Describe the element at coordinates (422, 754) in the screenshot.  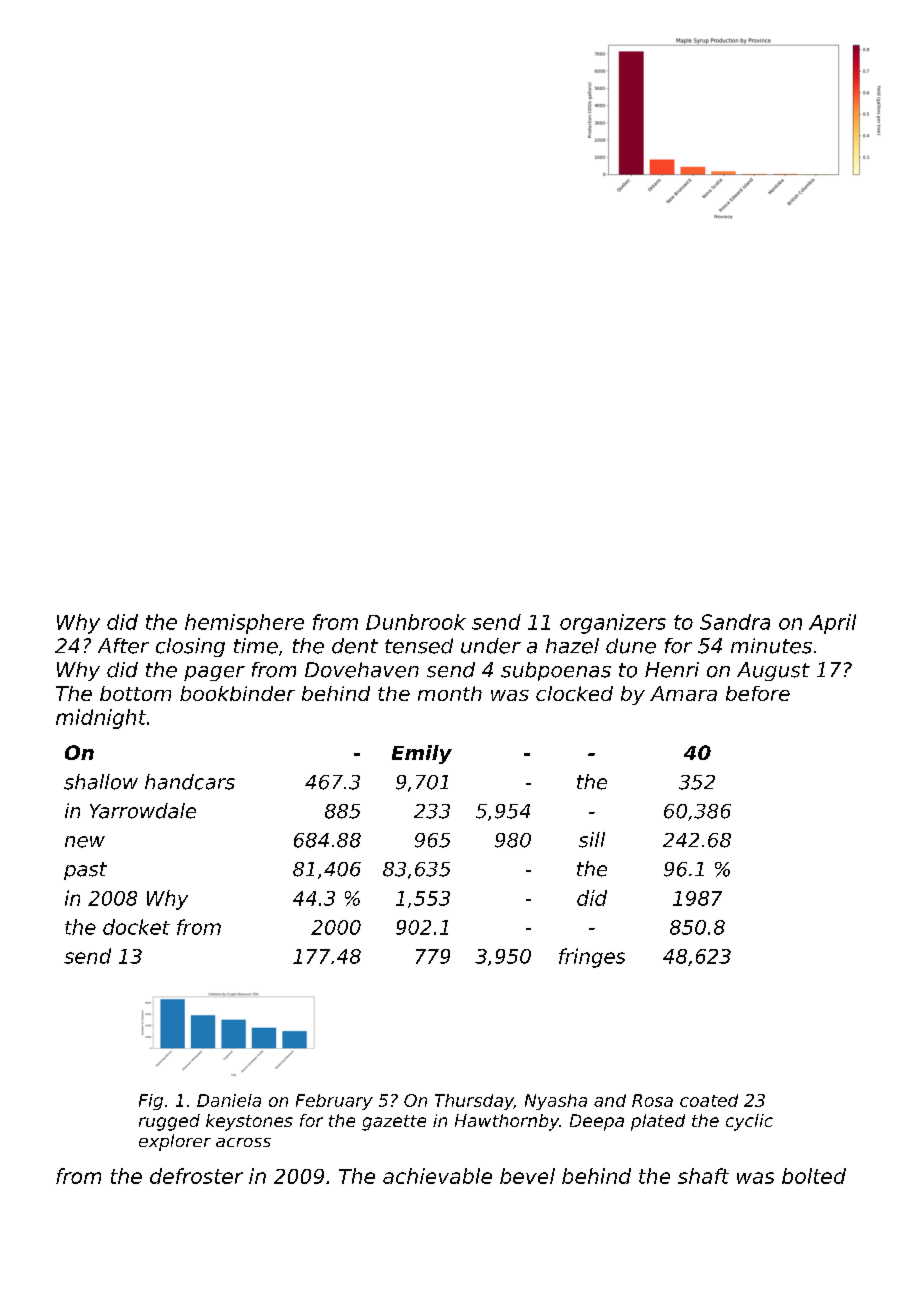
I see `Emily` at that location.
